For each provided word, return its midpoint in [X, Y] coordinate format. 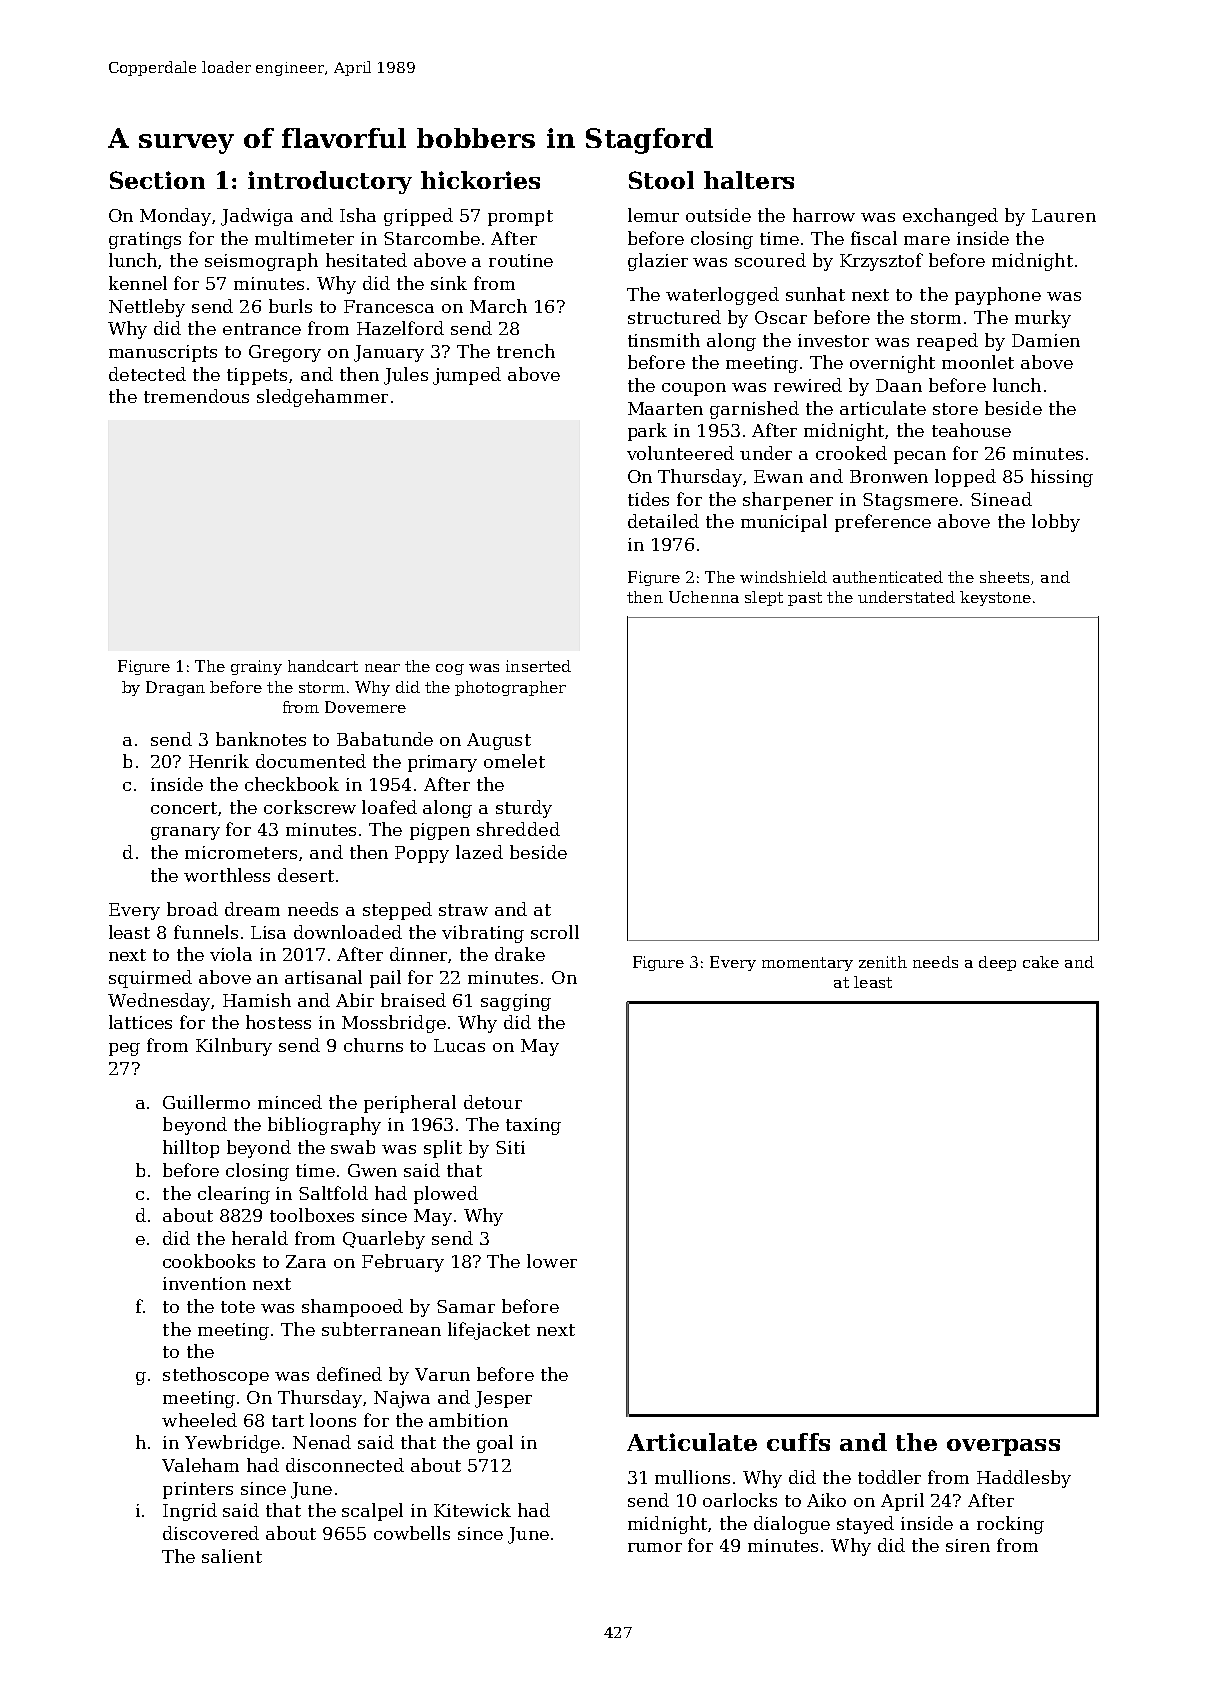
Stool [661, 180]
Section [157, 180]
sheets [1004, 577]
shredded [518, 829]
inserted [538, 666]
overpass [1003, 1447]
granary [185, 833]
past [805, 599]
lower [552, 1261]
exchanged [950, 217]
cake [1041, 962]
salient [232, 1556]
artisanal [323, 977]
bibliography [324, 1126]
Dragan [175, 688]
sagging [516, 1002]
